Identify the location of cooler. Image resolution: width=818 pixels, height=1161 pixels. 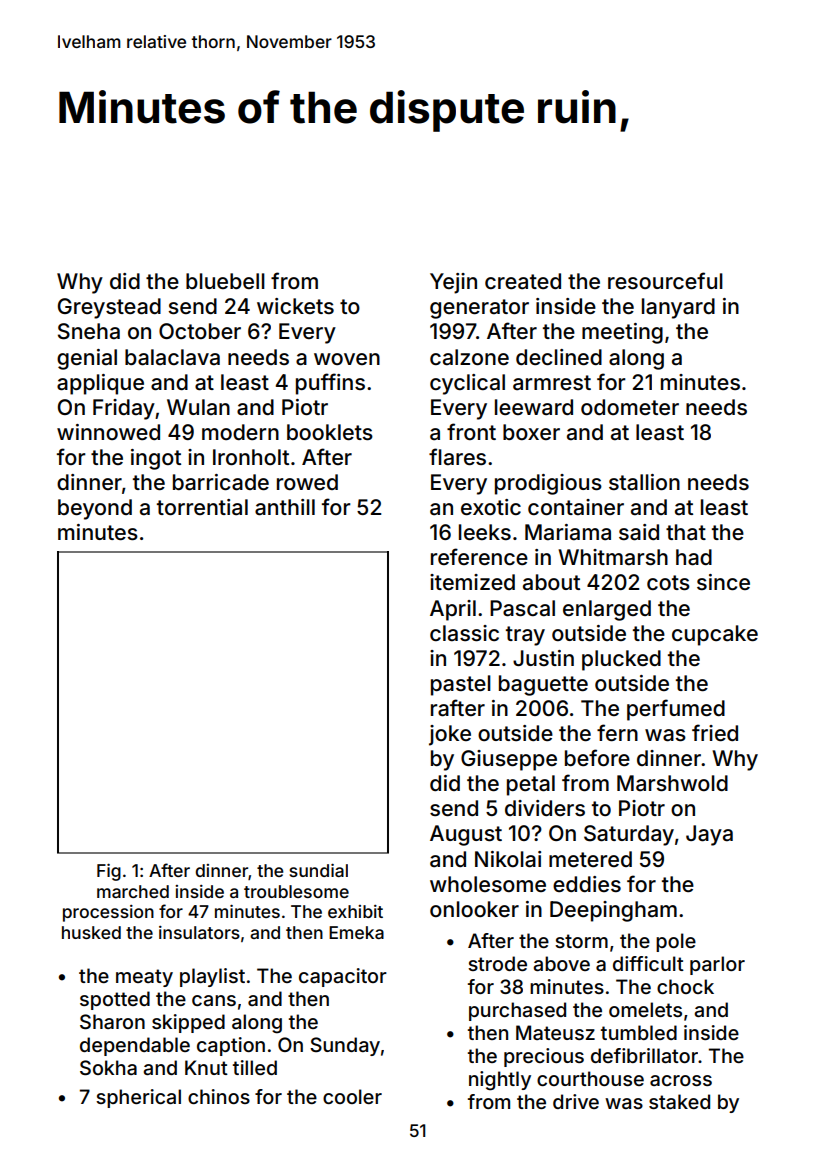
(352, 1096).
